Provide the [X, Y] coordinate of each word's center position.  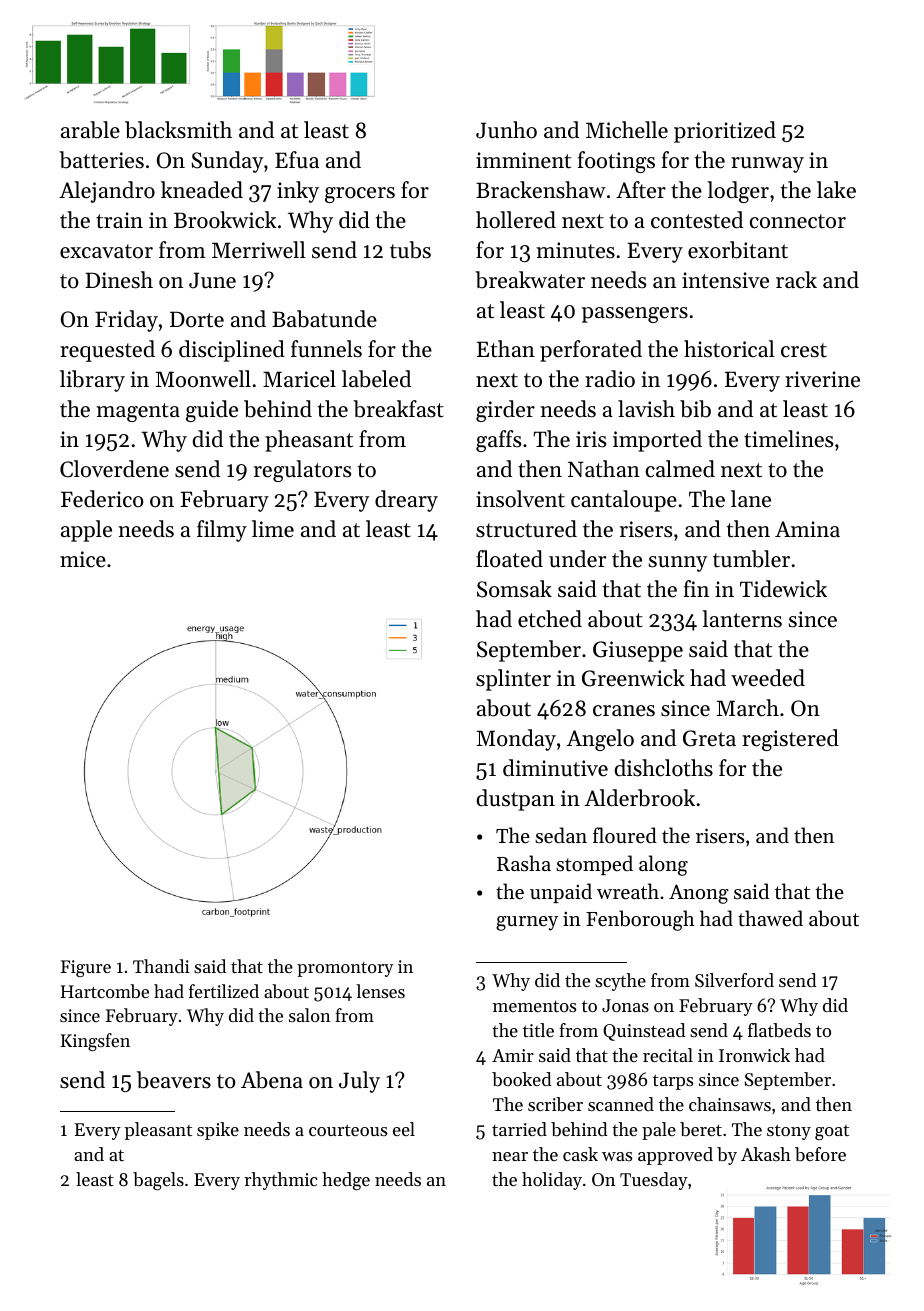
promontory [345, 969]
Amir [513, 1055]
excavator [106, 251]
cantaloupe [624, 501]
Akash [766, 1154]
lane [751, 499]
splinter [513, 680]
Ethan [506, 349]
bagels [158, 1181]
